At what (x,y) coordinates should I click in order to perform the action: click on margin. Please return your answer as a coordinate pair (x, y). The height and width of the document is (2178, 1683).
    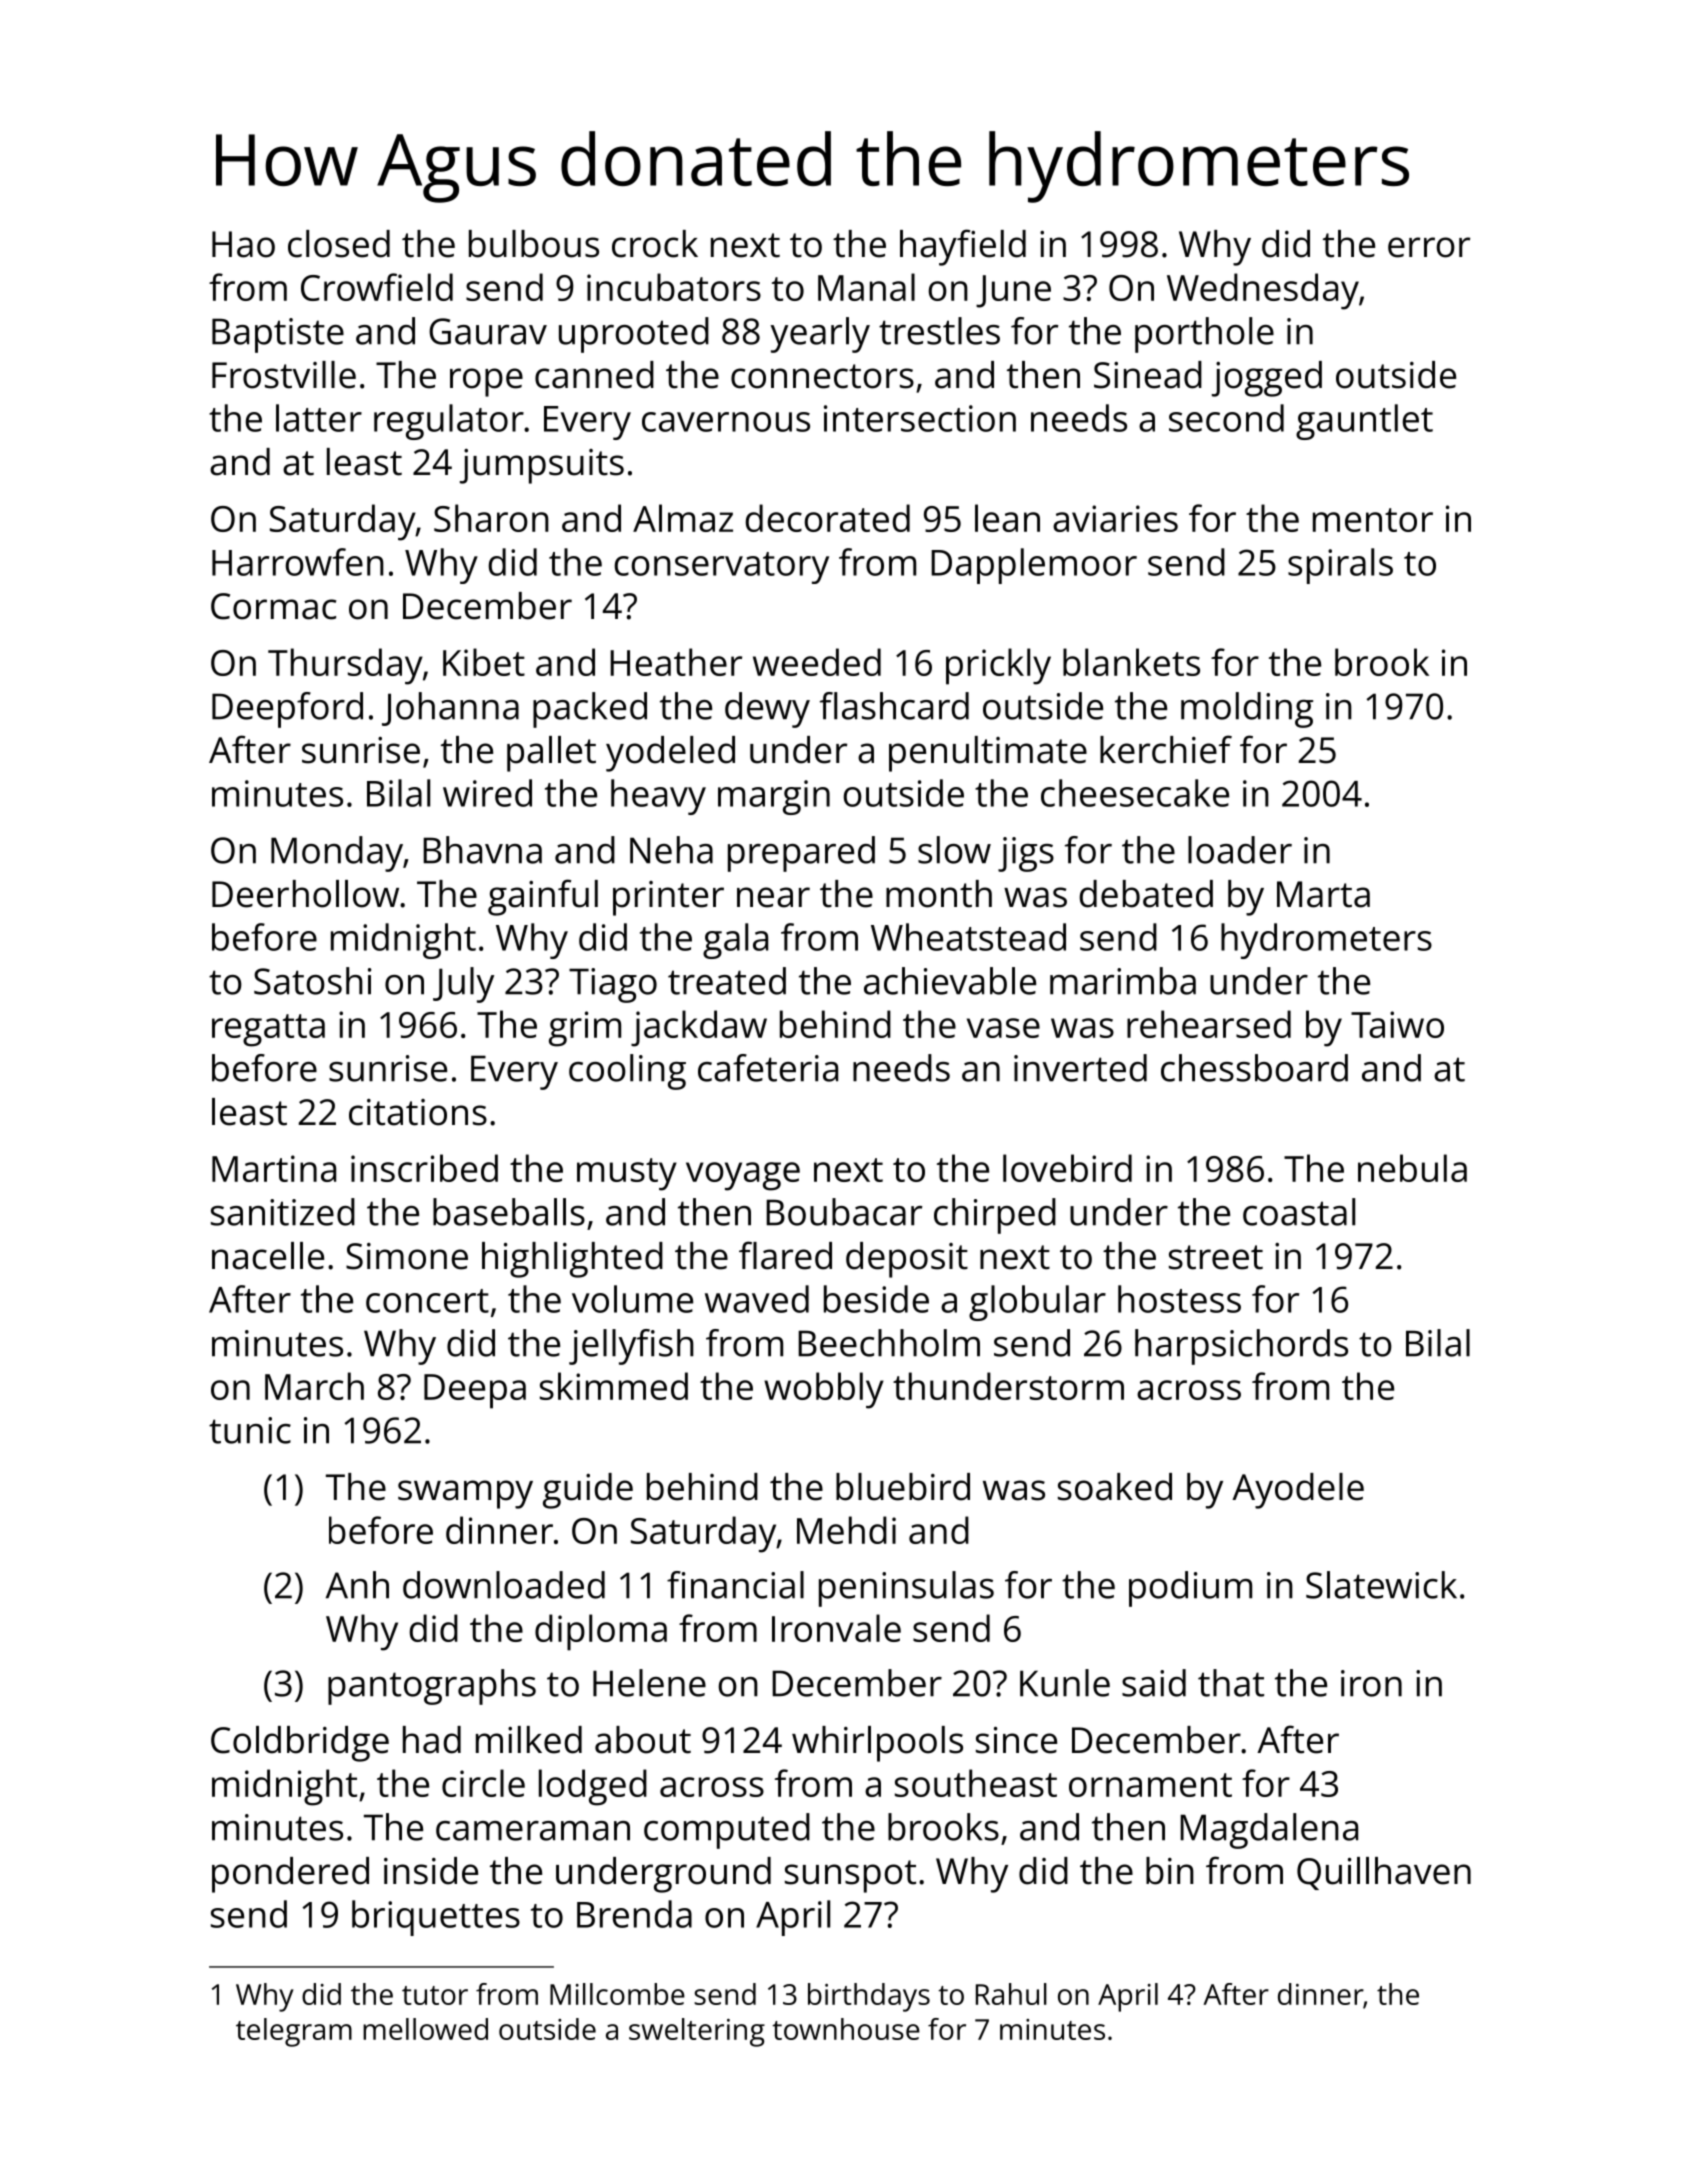
    Looking at the image, I should click on (774, 797).
